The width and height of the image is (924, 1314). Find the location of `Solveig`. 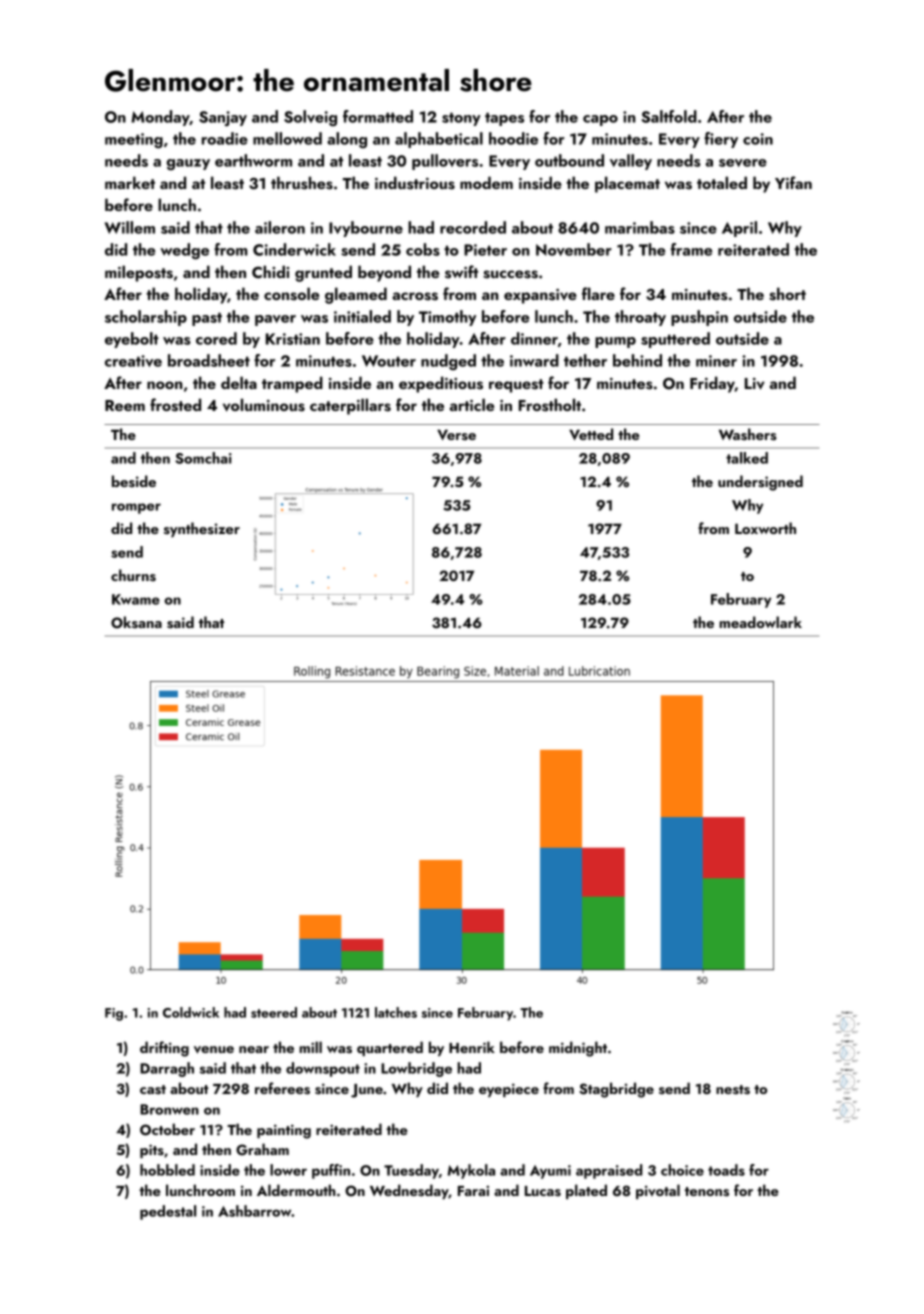

Solveig is located at coordinates (310, 118).
